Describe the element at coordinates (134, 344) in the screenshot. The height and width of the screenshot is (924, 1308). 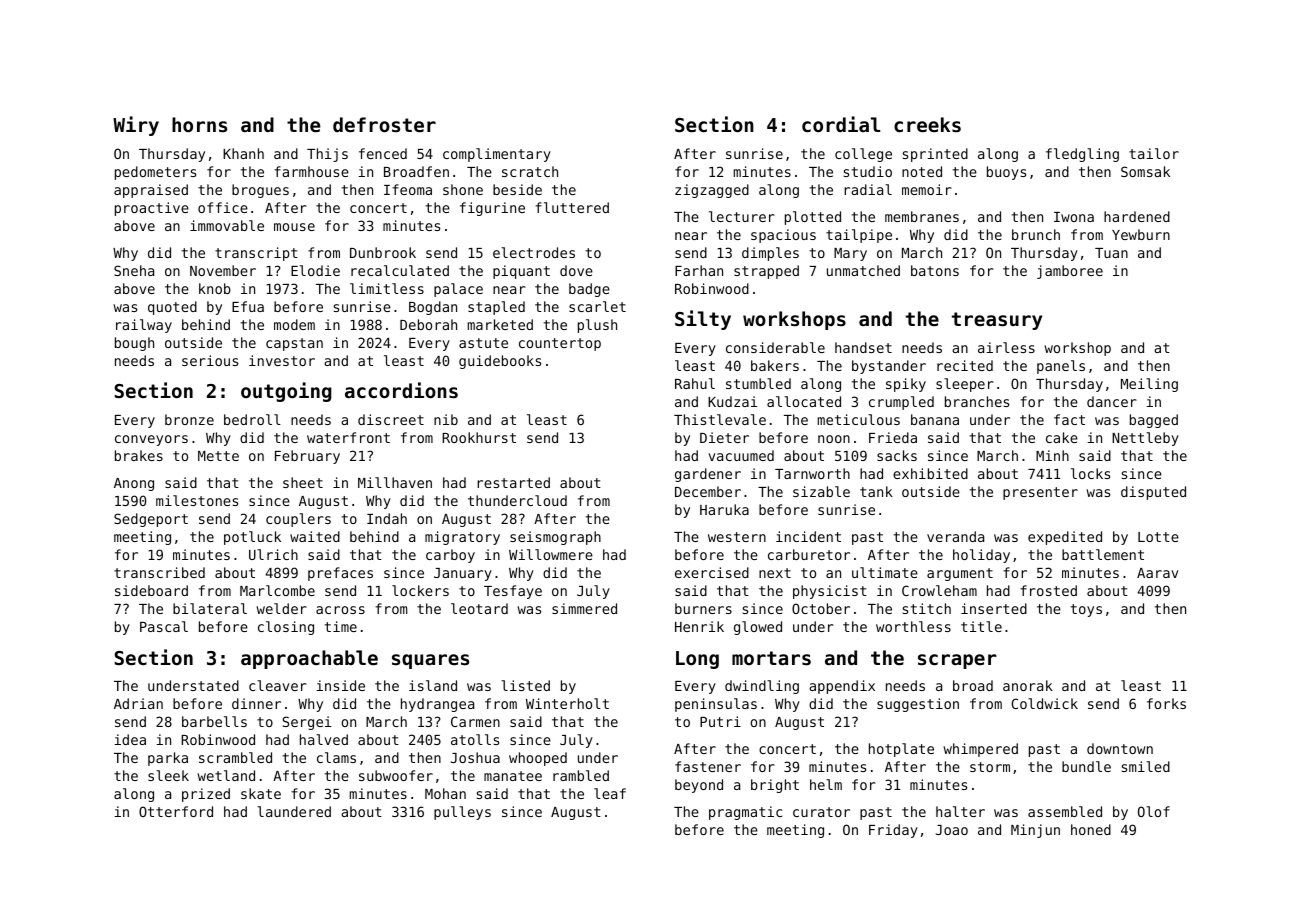
I see `bough` at that location.
